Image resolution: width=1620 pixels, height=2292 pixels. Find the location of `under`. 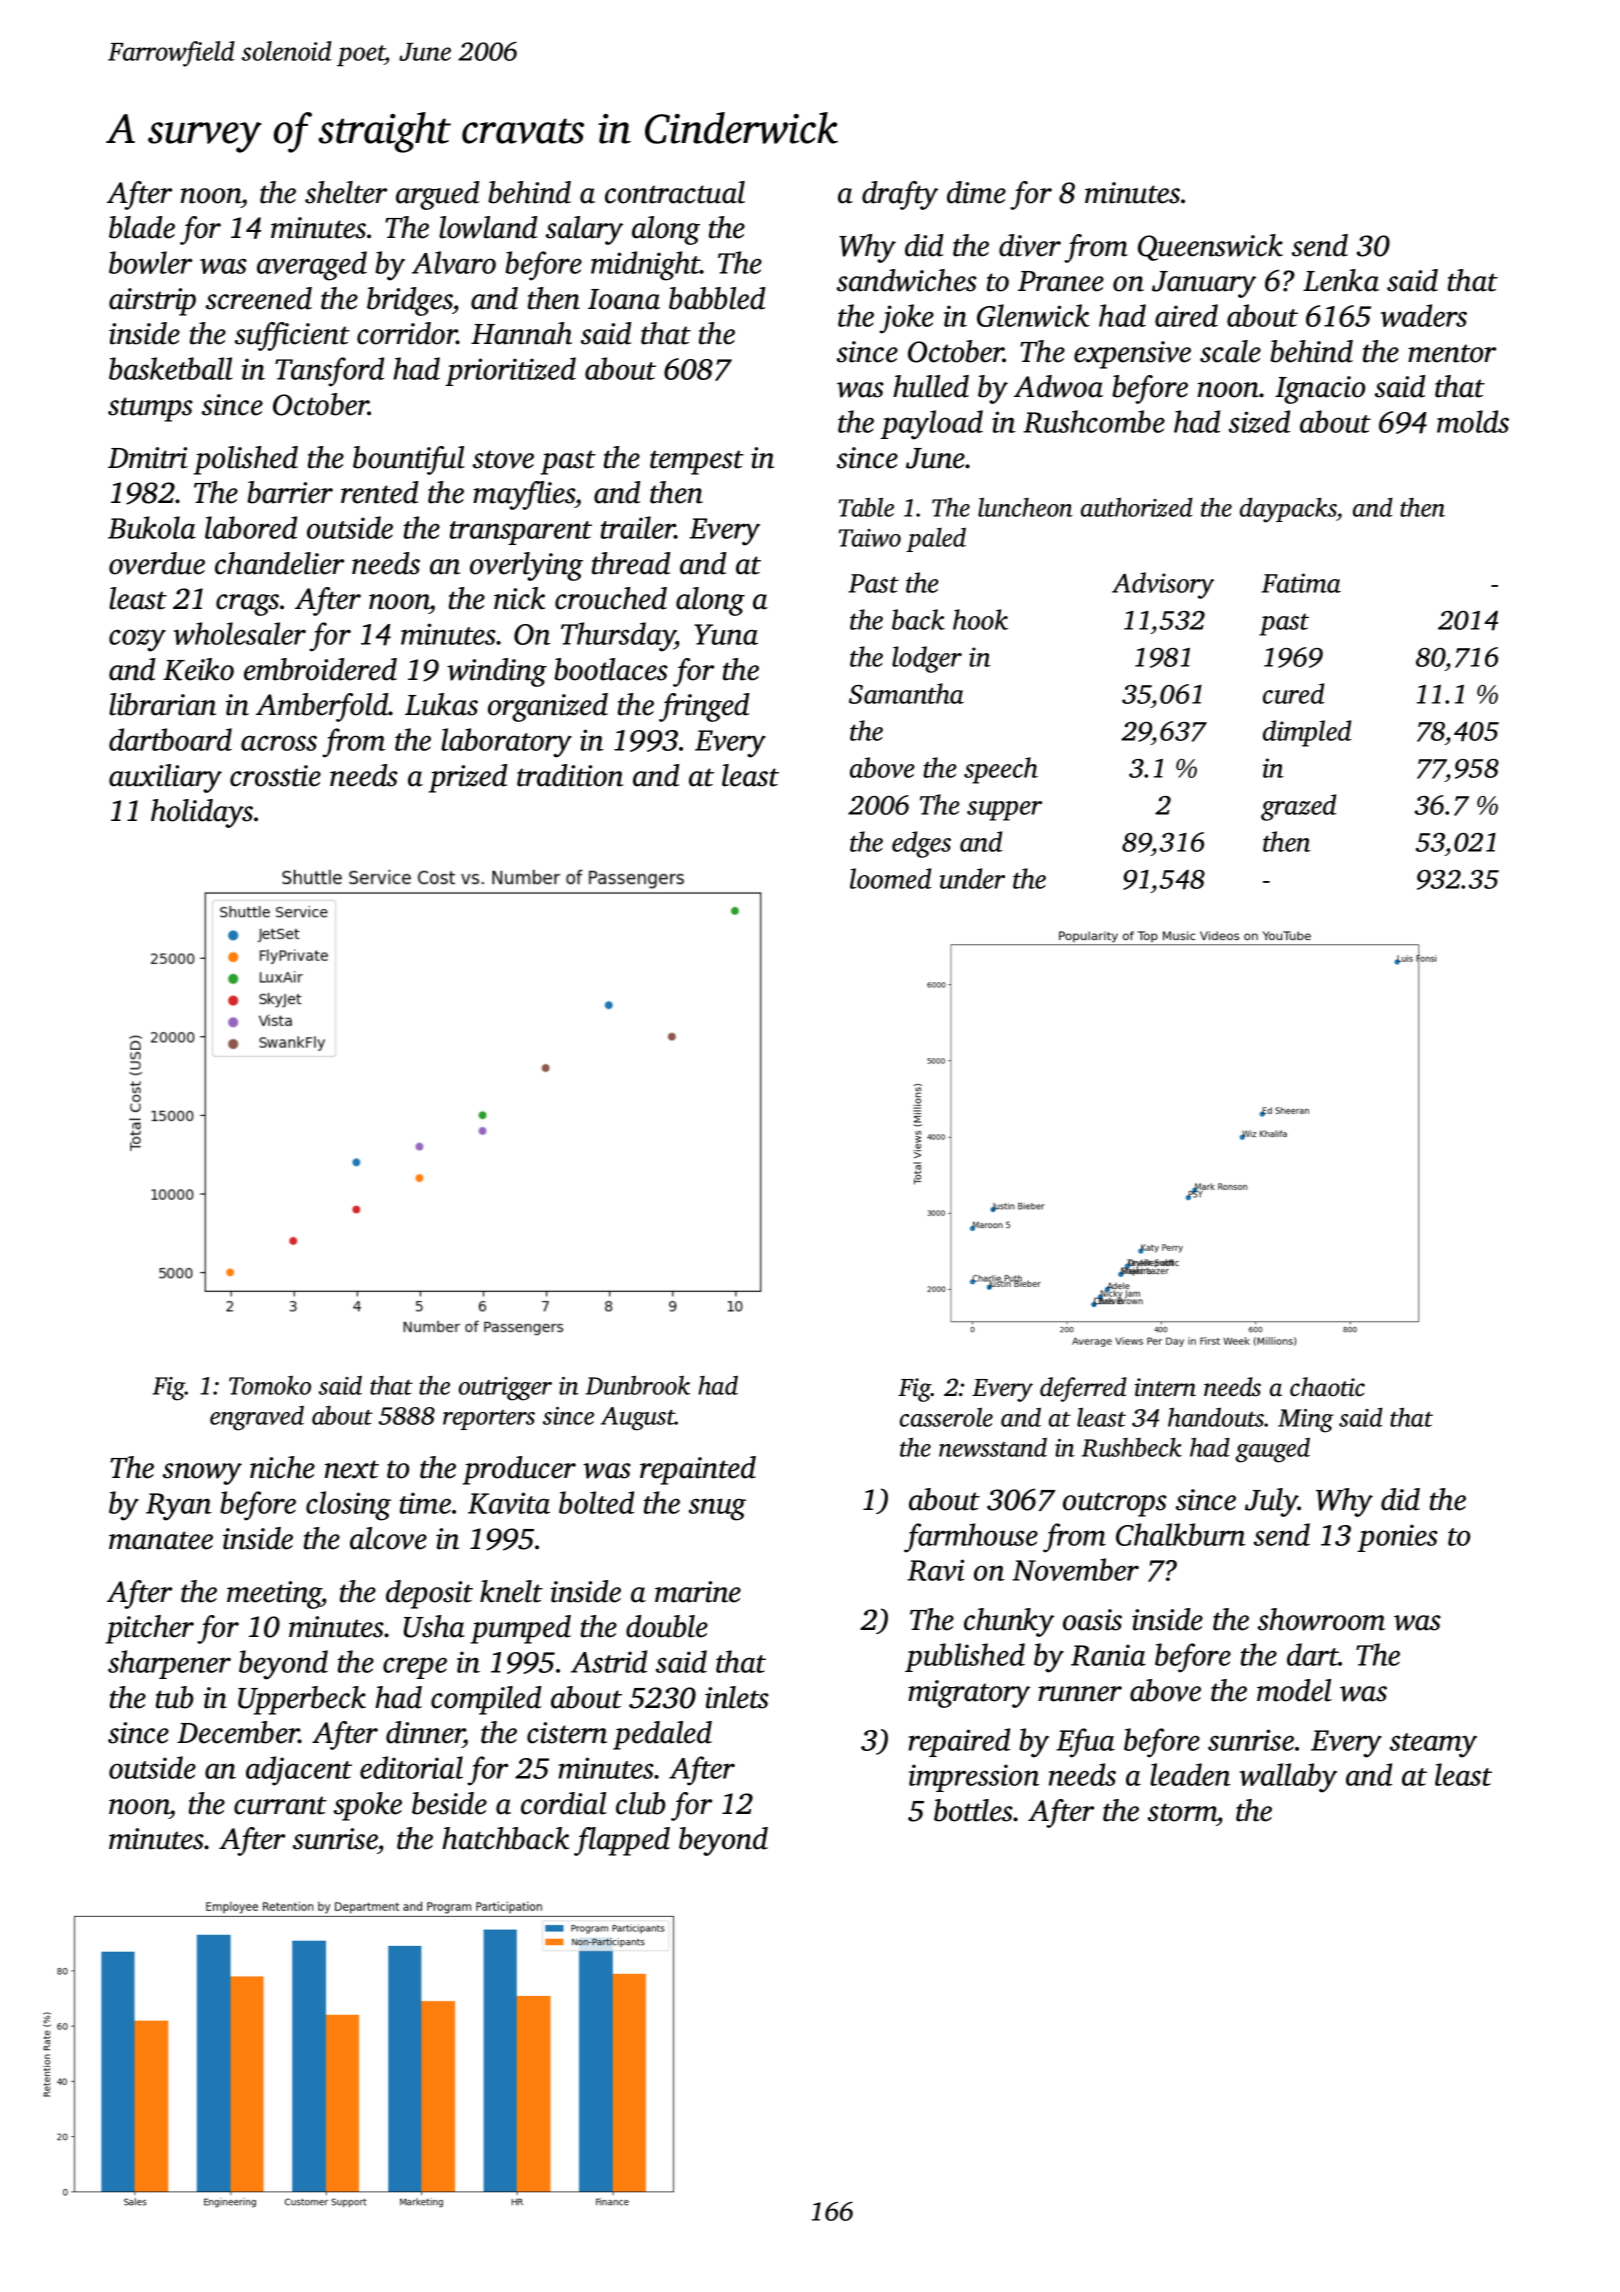

under is located at coordinates (972, 878).
